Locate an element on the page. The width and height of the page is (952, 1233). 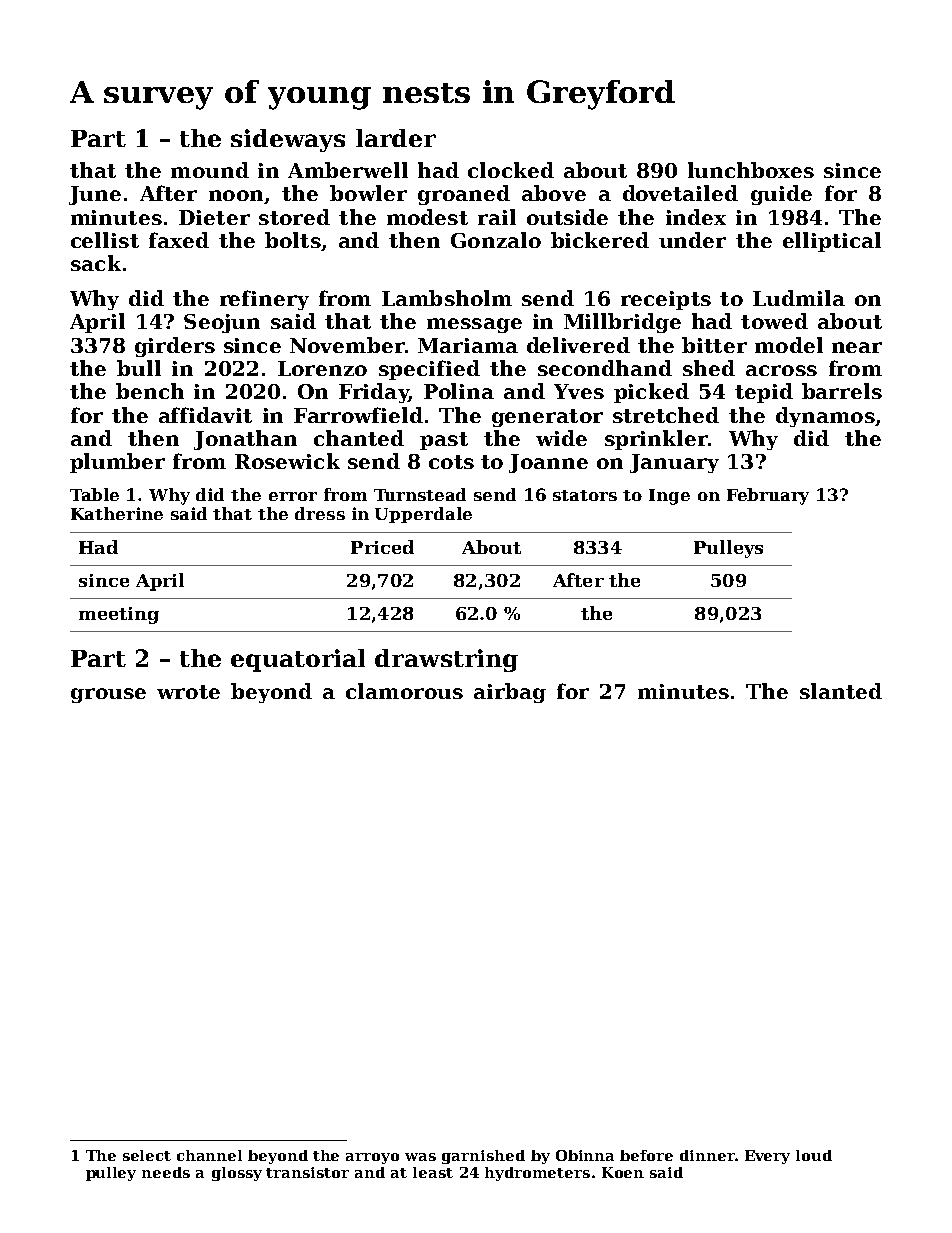
stators is located at coordinates (585, 495).
